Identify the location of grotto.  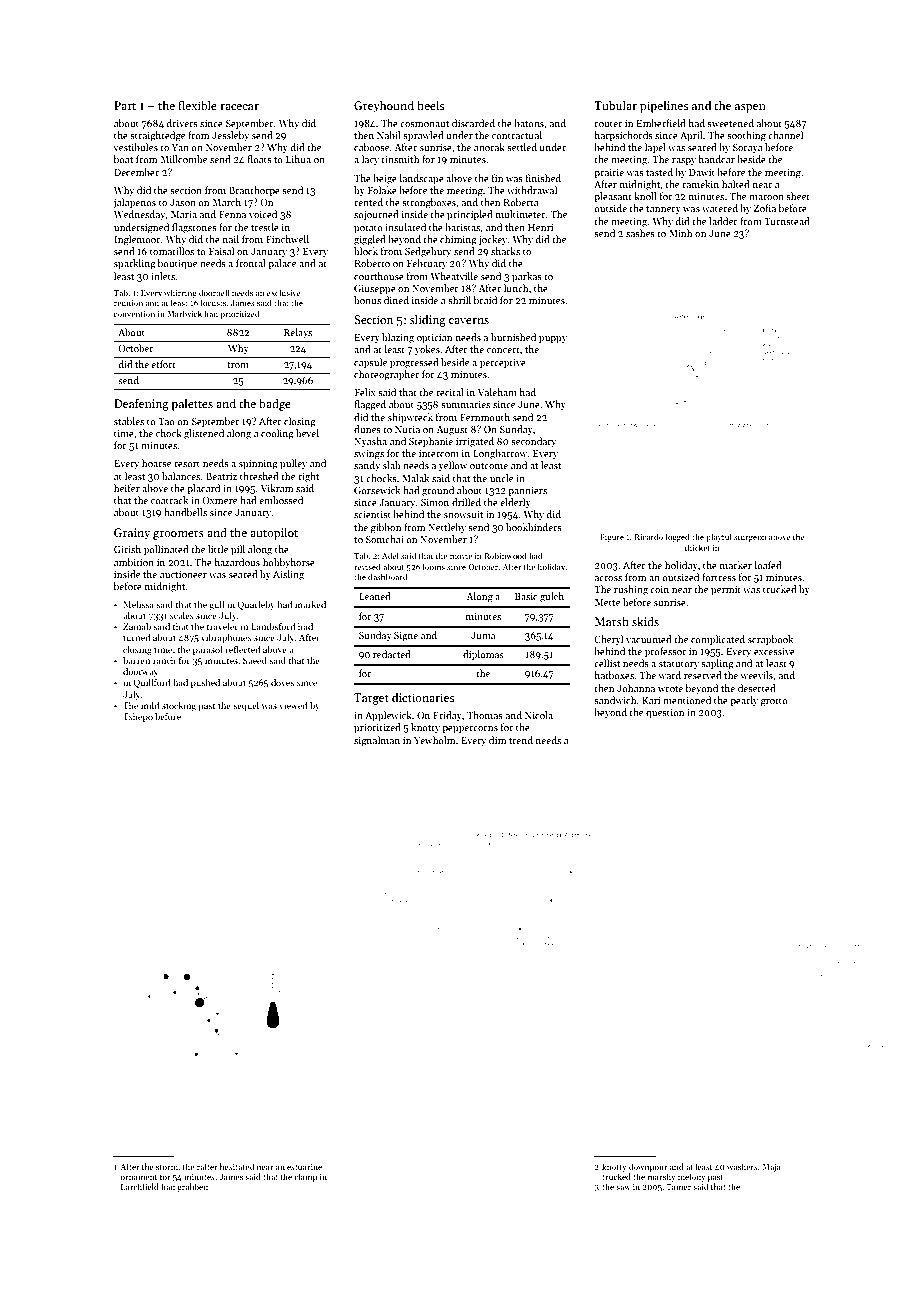
(774, 702).
